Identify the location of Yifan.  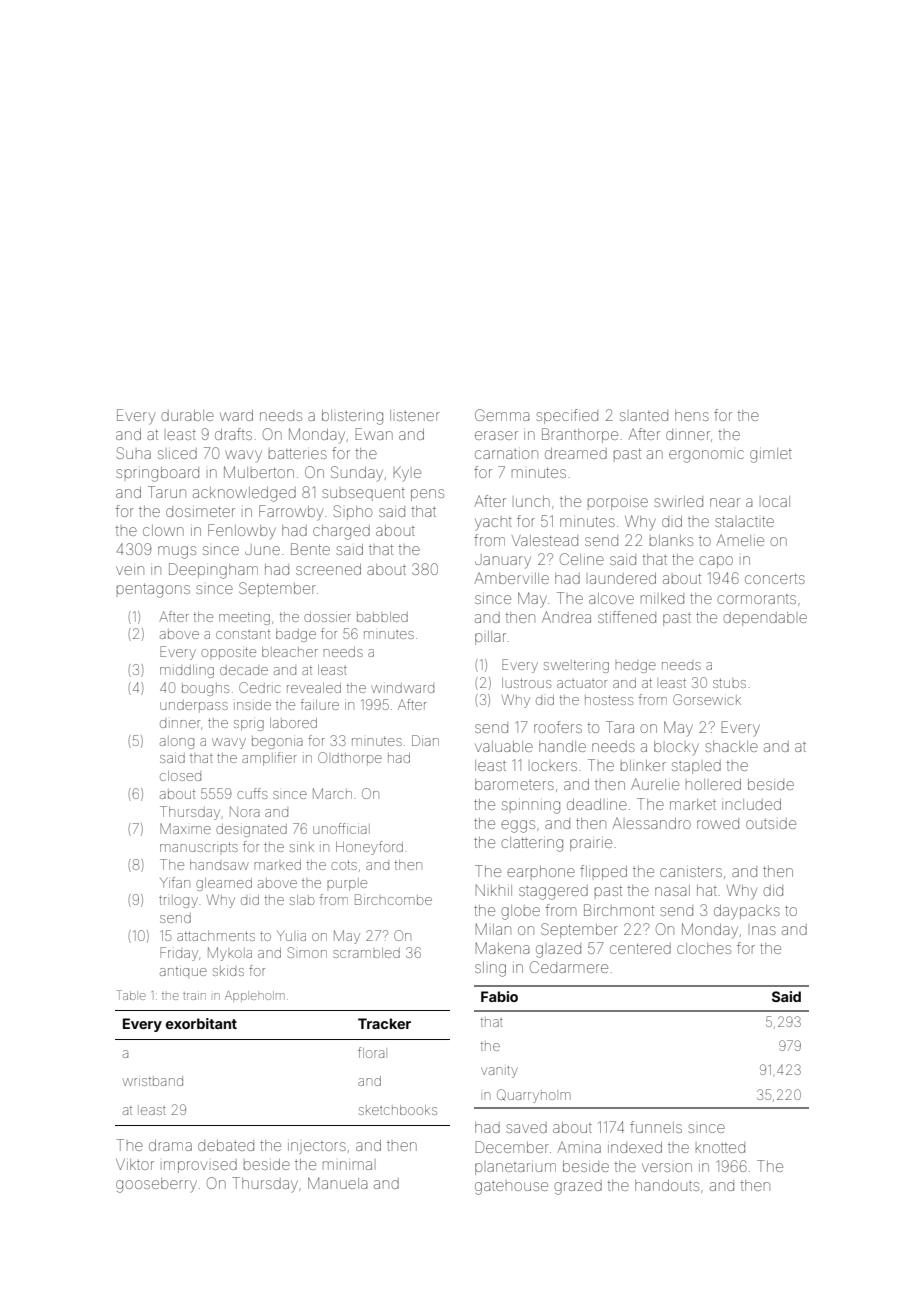
(175, 882).
